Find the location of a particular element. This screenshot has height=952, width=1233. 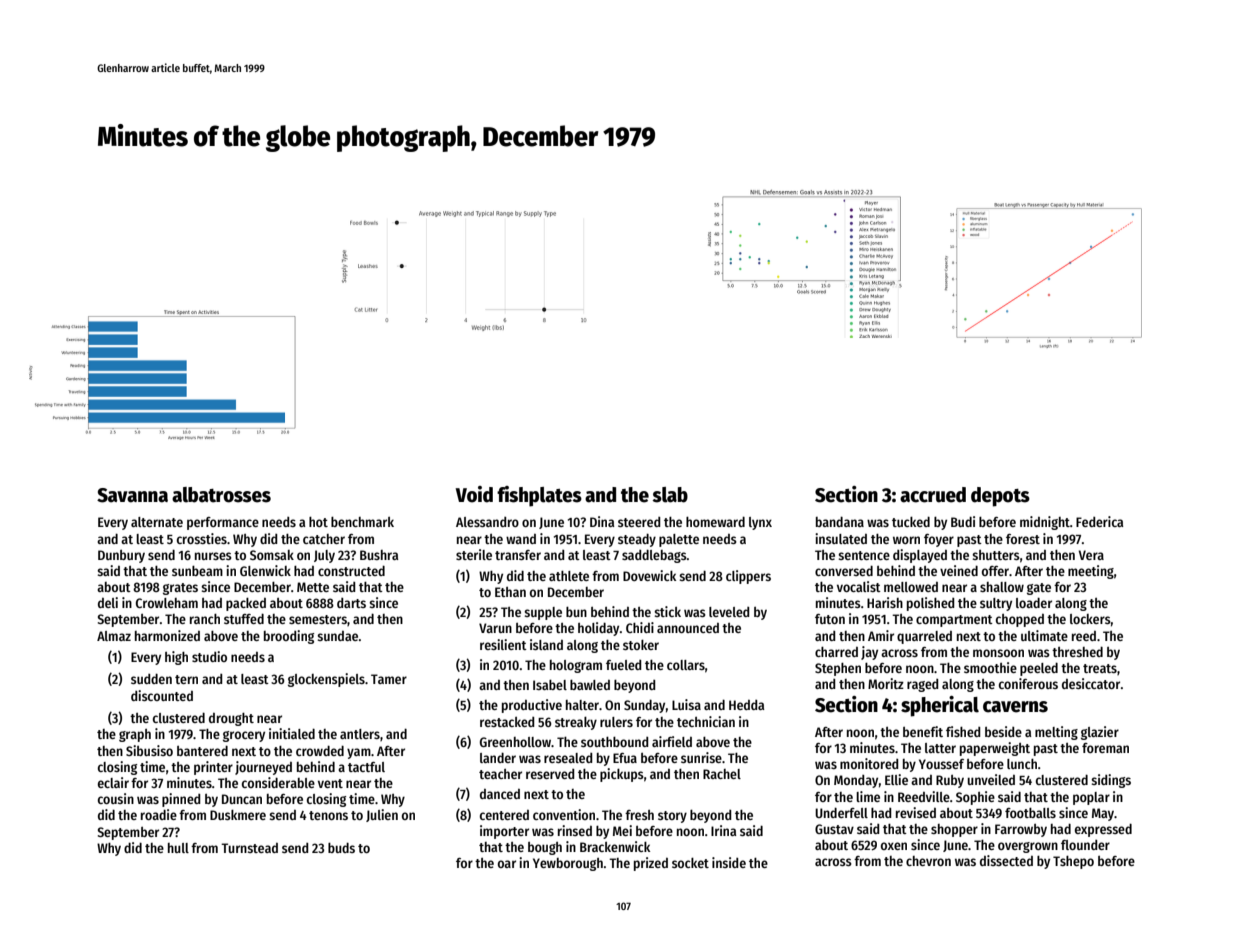

polished is located at coordinates (931, 604).
